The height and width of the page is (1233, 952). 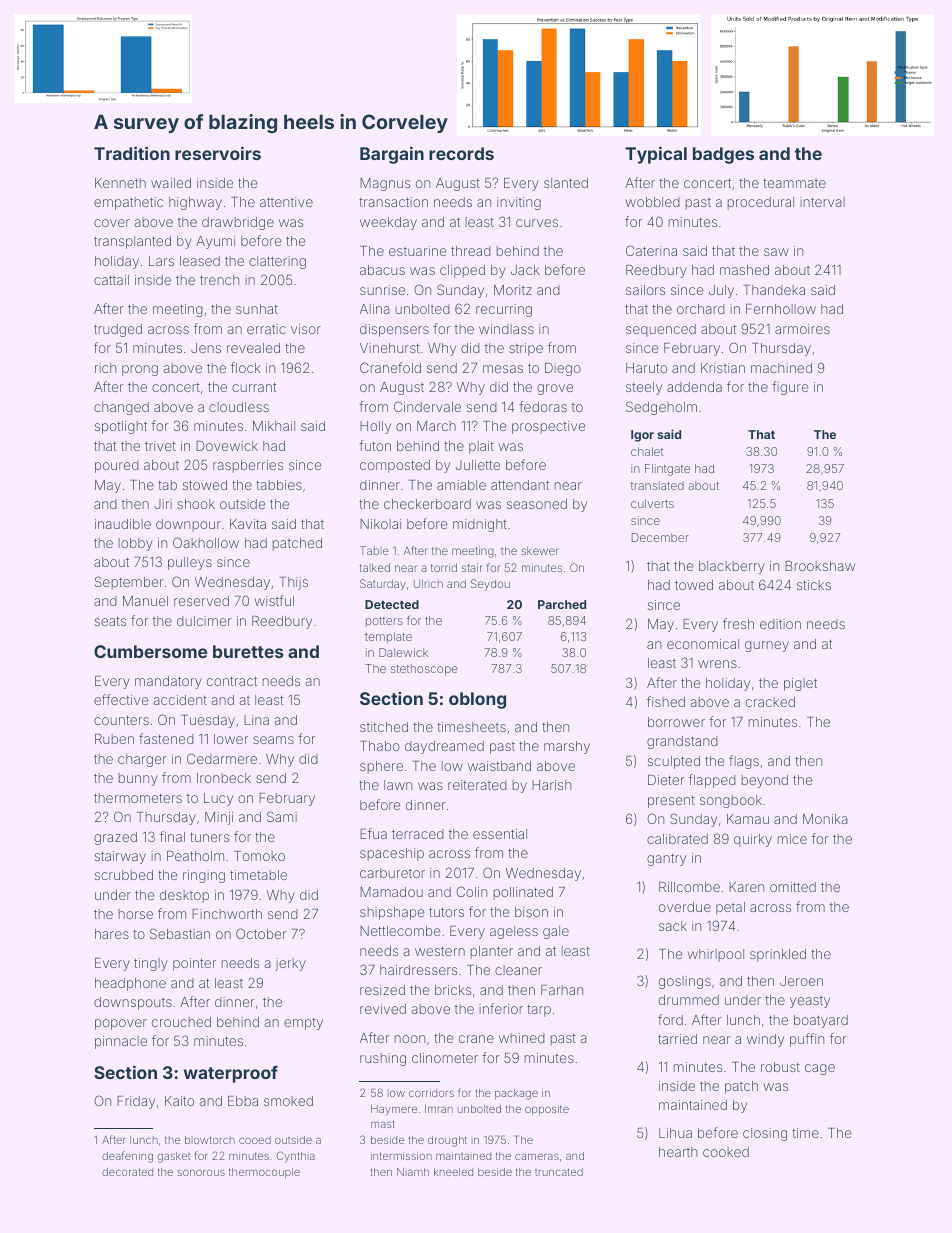 I want to click on cooked, so click(x=726, y=1152).
